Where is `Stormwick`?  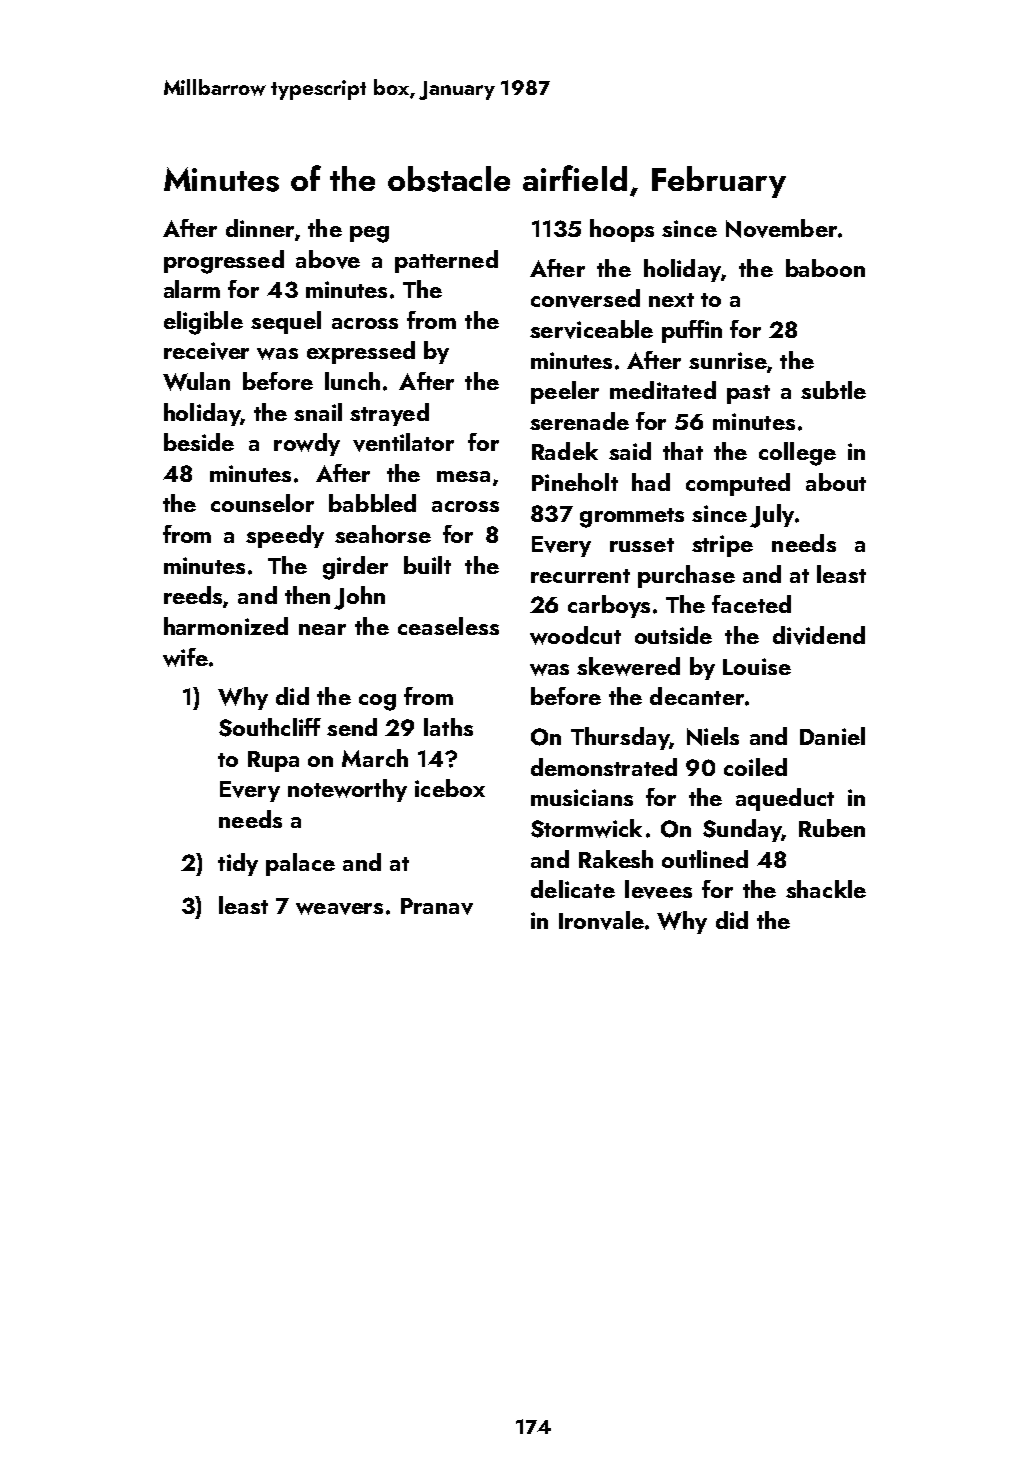 Stormwick is located at coordinates (586, 828).
